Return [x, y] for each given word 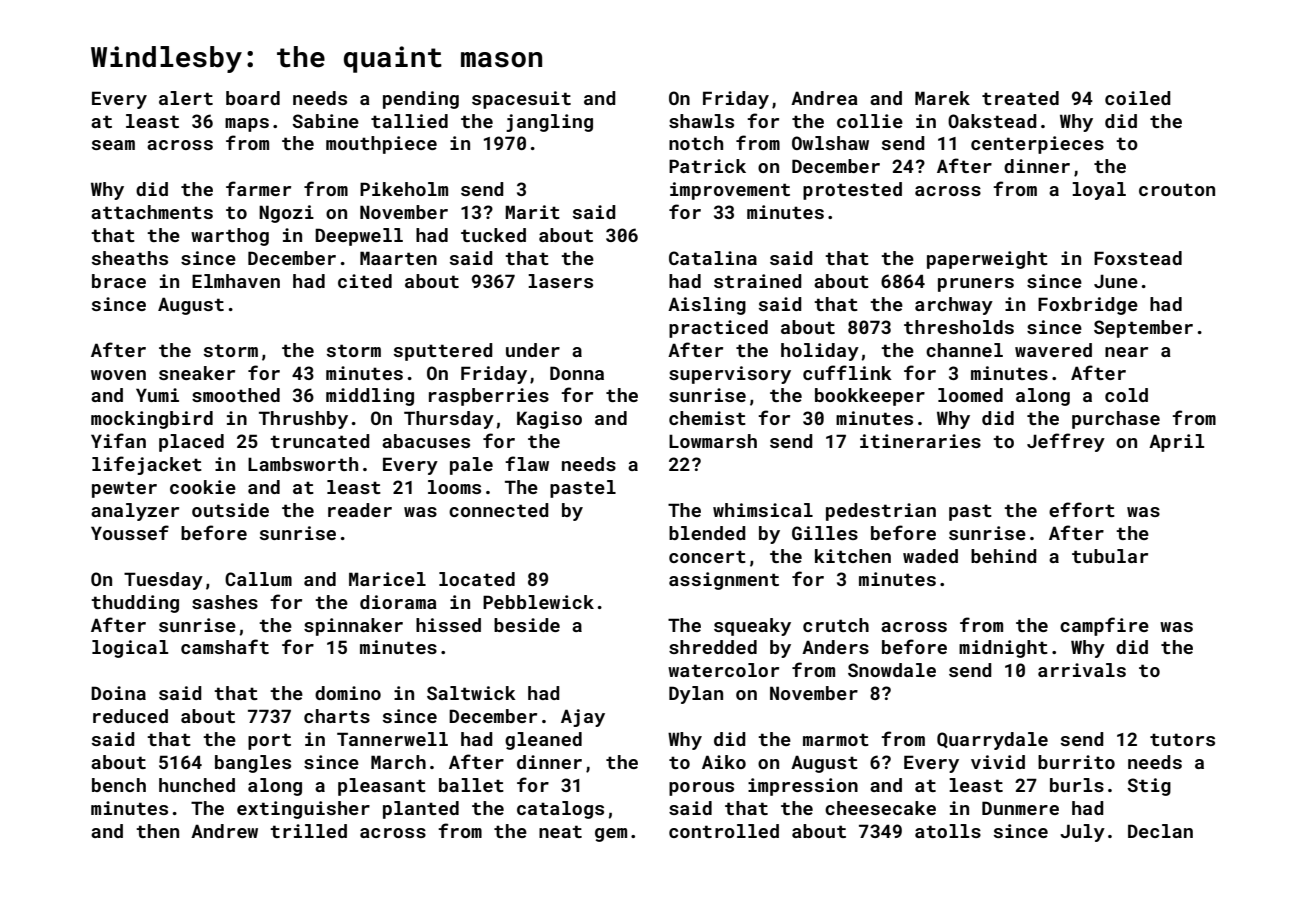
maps [247, 125]
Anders [835, 647]
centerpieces [1037, 145]
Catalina [713, 258]
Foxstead [1138, 258]
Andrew [224, 831]
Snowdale [892, 670]
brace [119, 281]
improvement [730, 191]
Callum [258, 579]
